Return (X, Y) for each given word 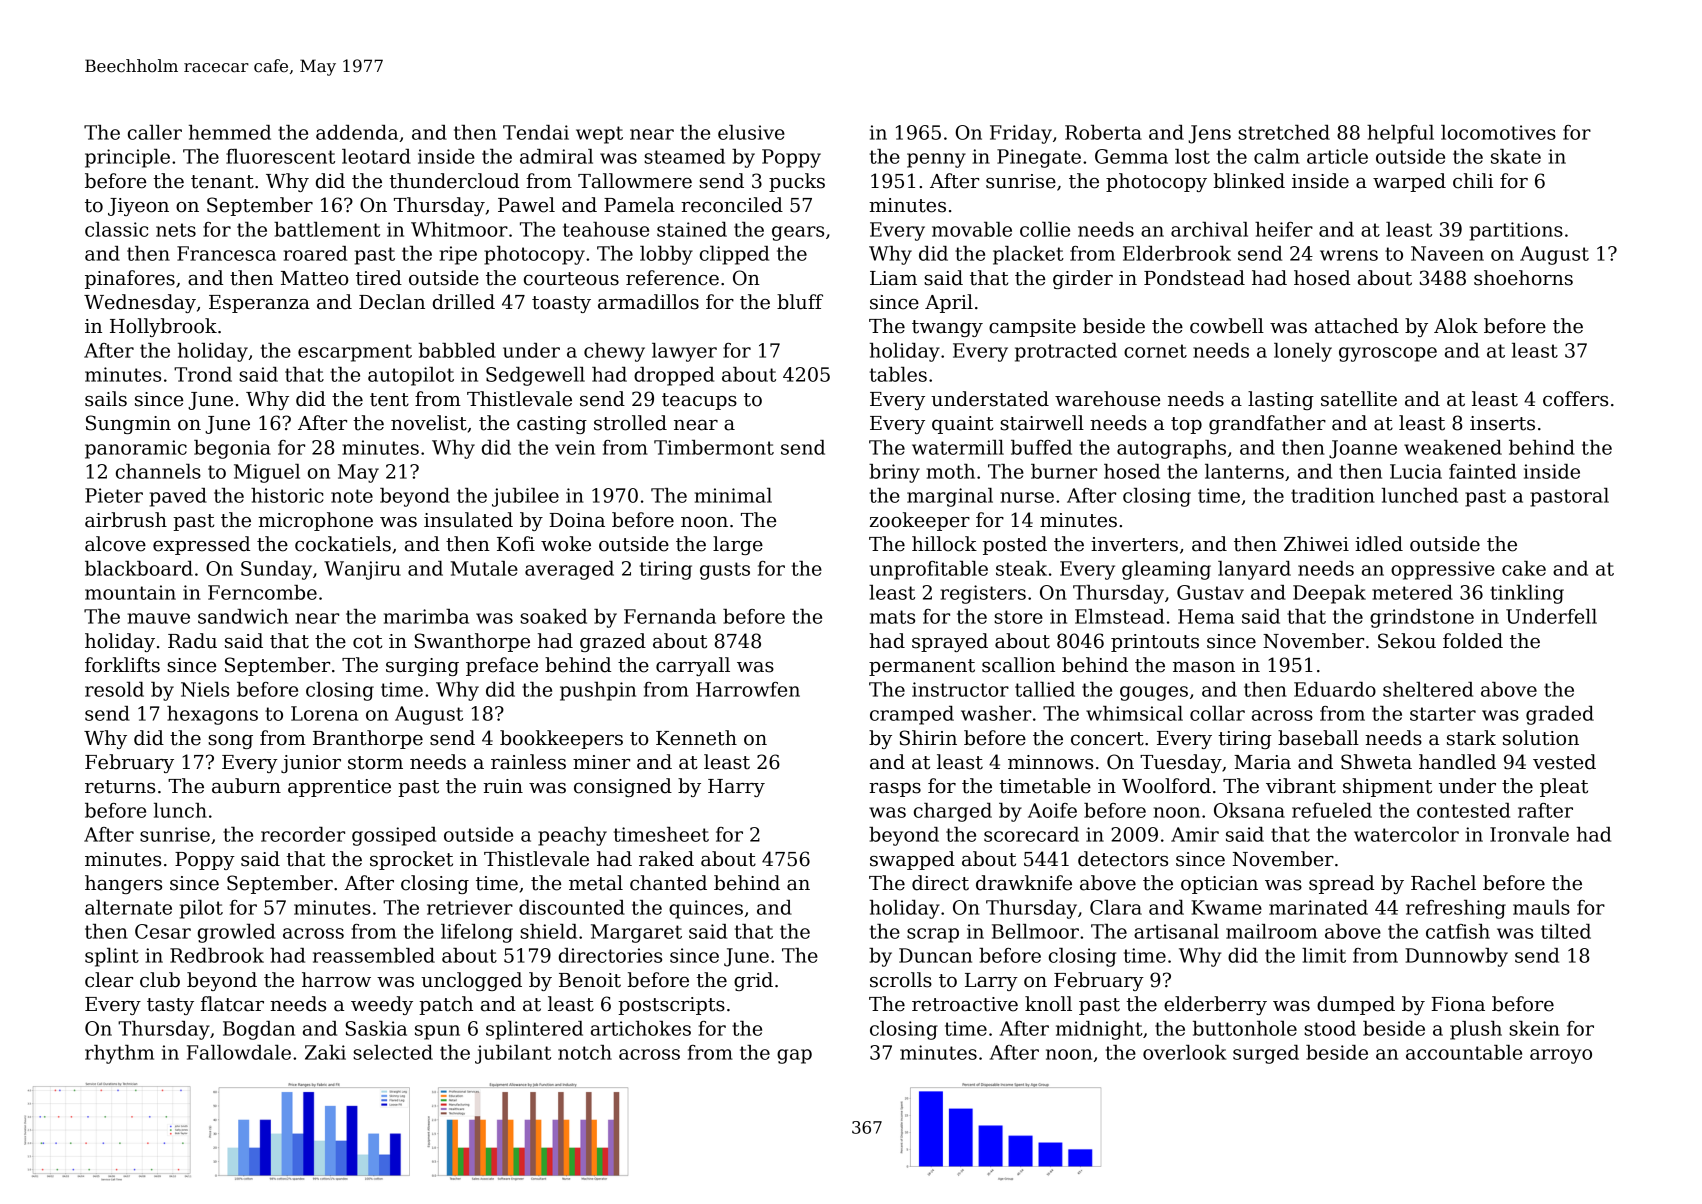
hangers (123, 884)
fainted (1482, 471)
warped (1409, 182)
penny (936, 160)
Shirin (928, 738)
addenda (357, 132)
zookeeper (920, 521)
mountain (130, 592)
